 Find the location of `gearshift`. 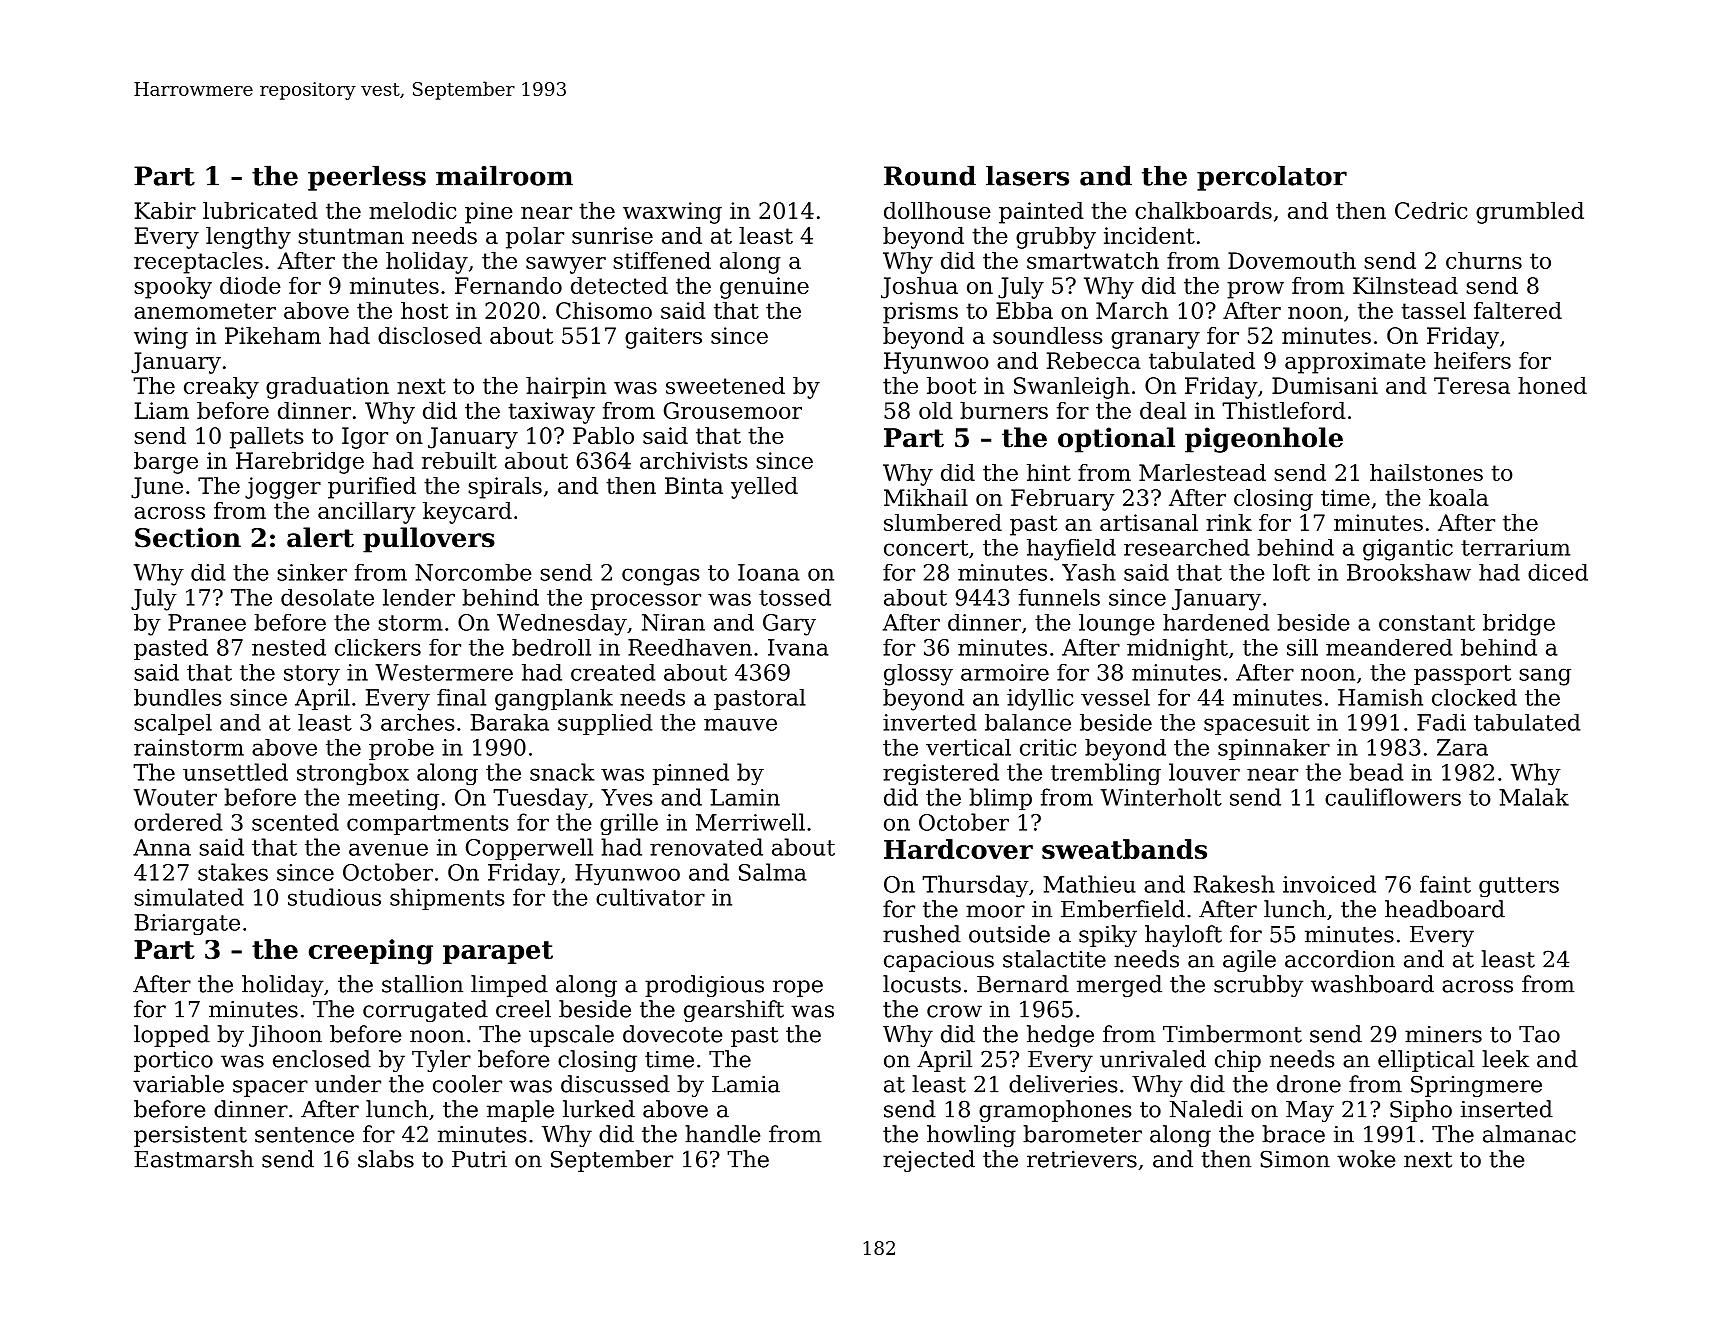

gearshift is located at coordinates (734, 1011).
